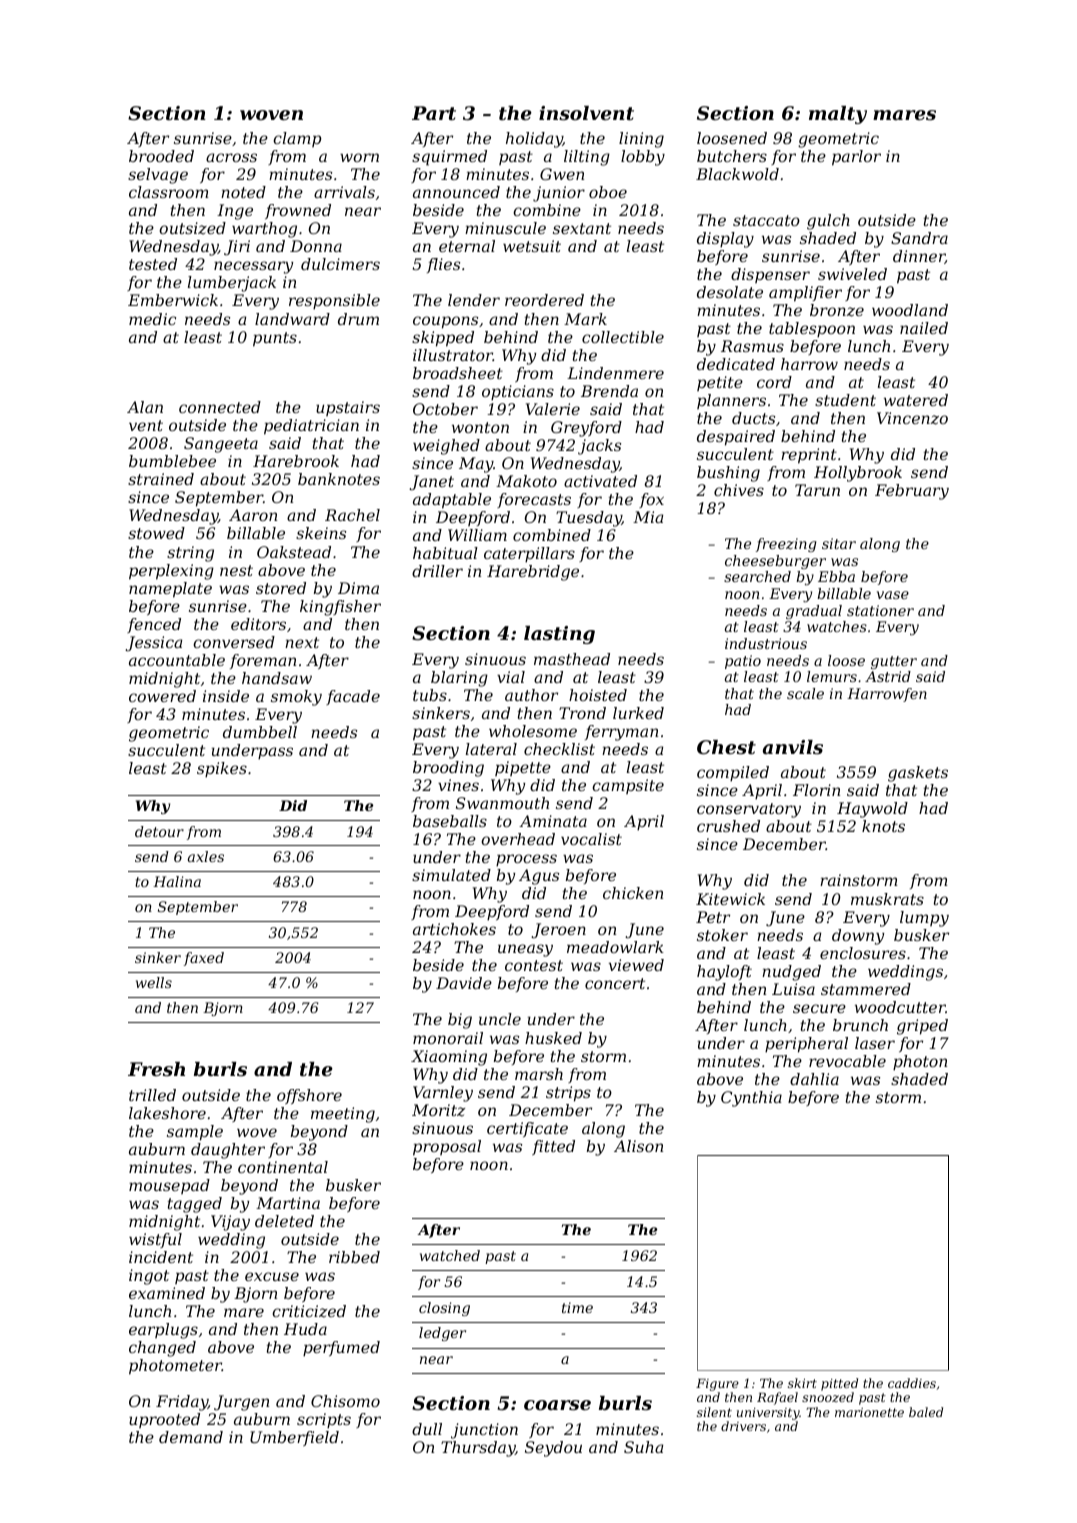 The width and height of the screenshot is (1077, 1523). I want to click on Part, so click(434, 113).
